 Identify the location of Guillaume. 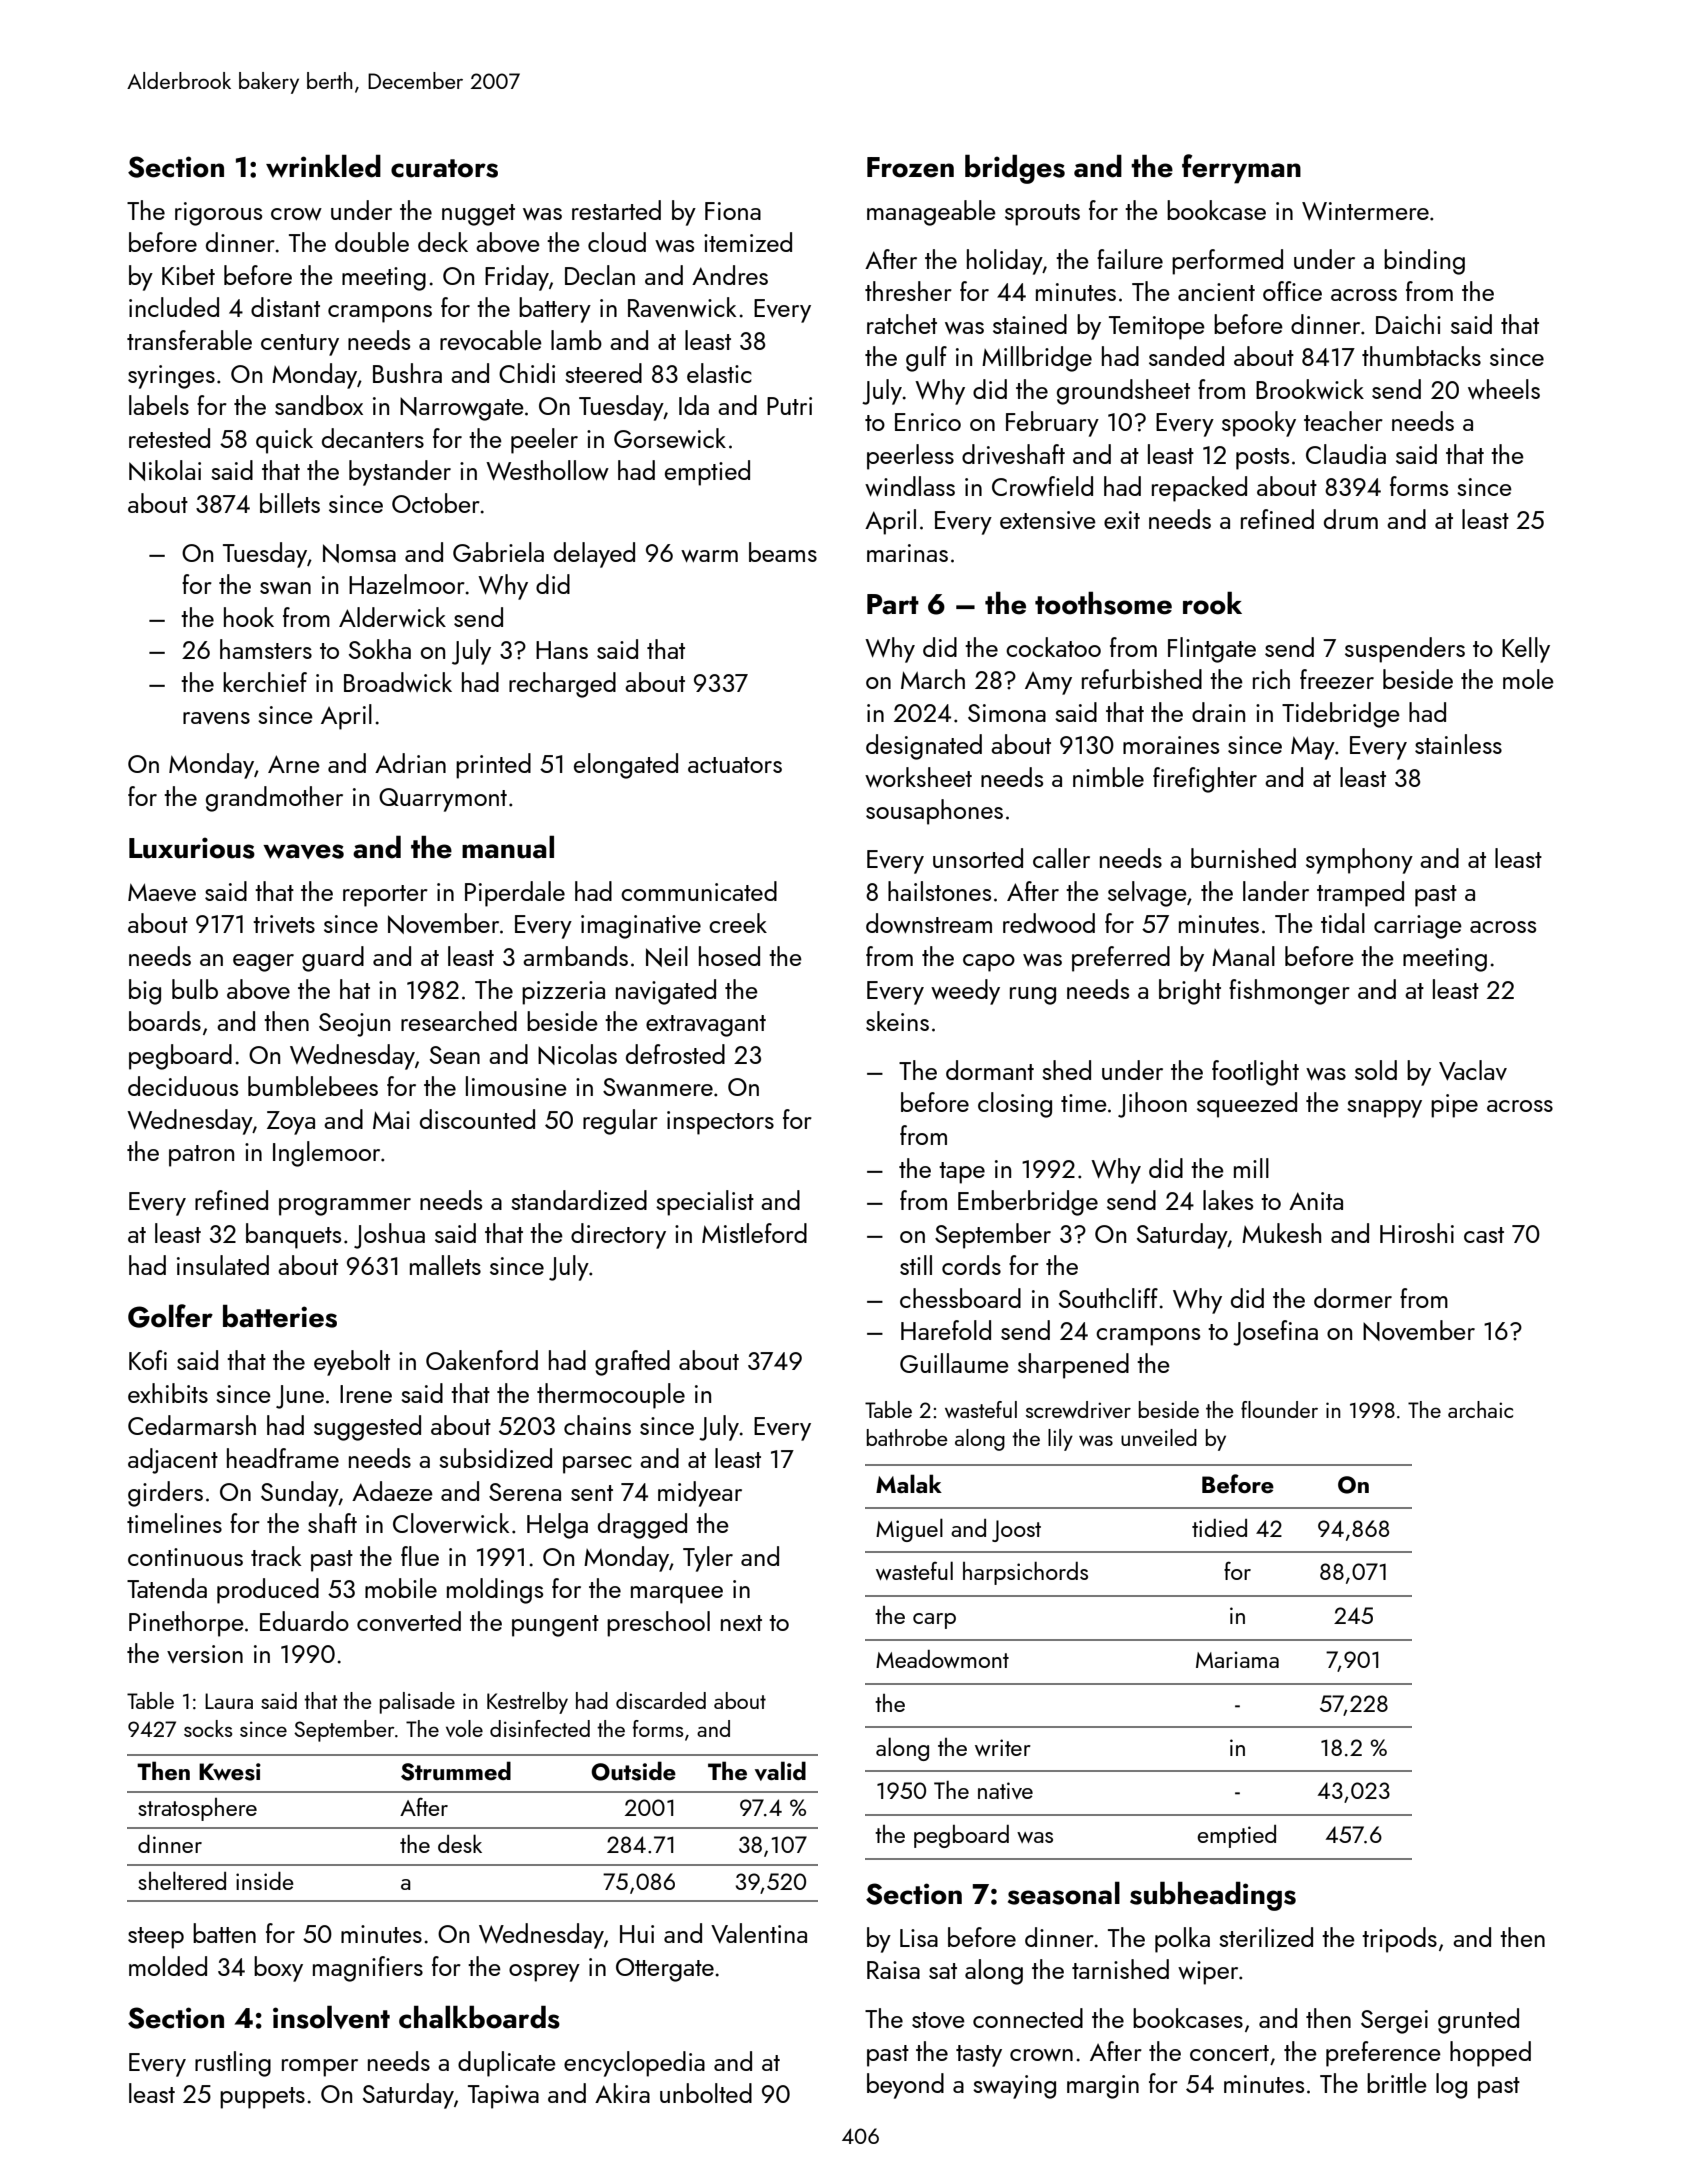
(954, 1363).
